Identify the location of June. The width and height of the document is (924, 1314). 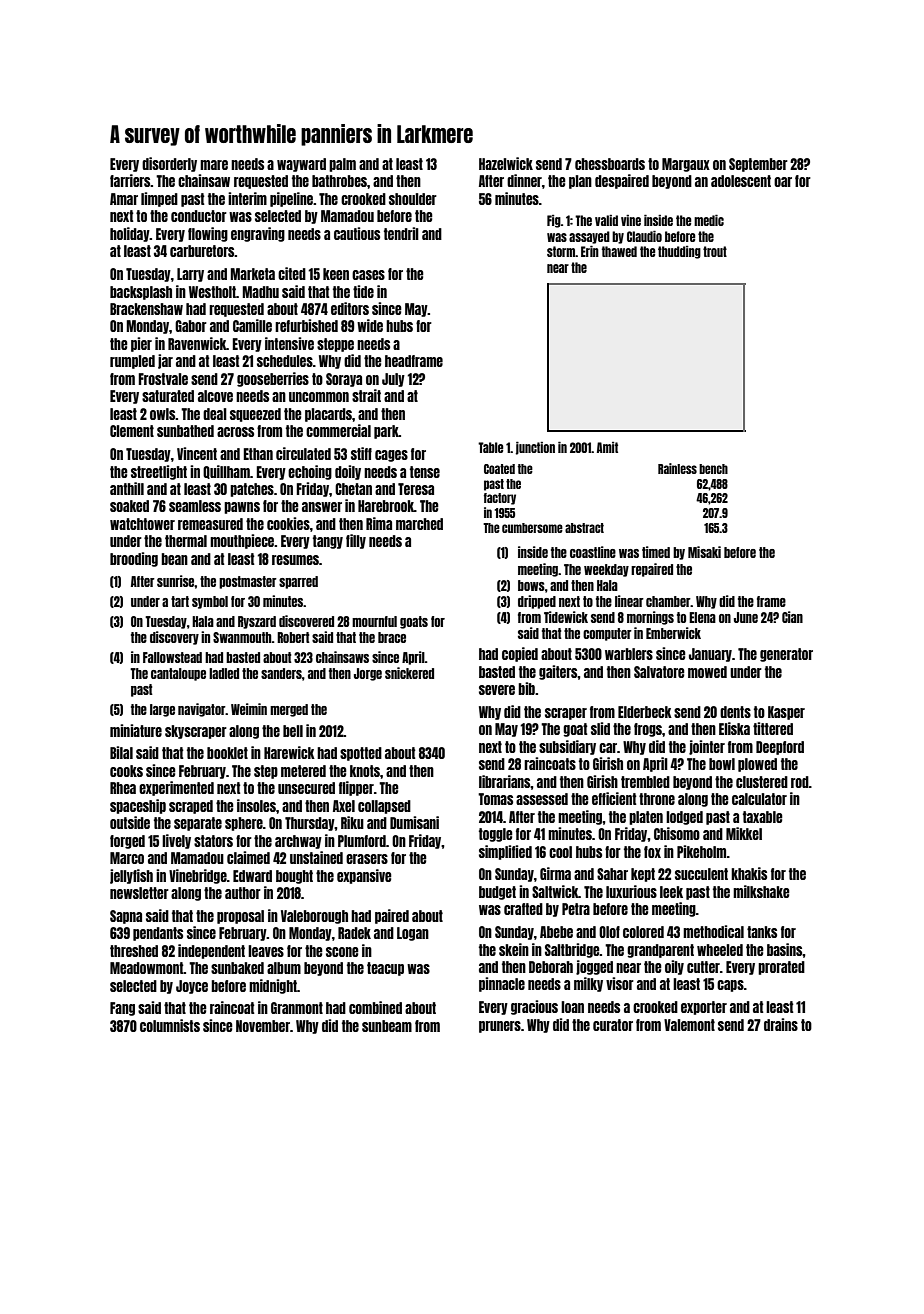
(746, 617).
